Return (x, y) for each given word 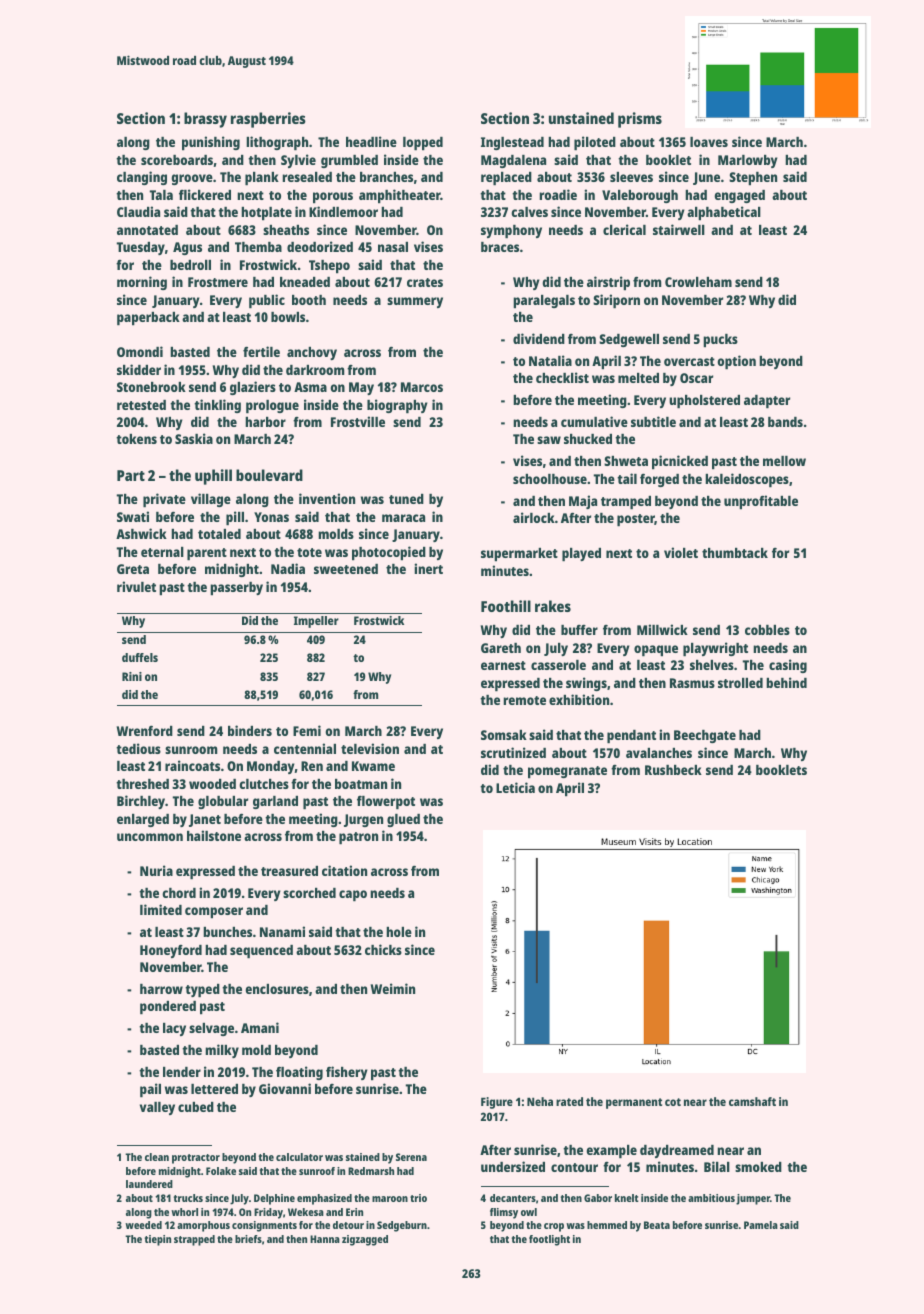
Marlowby (748, 161)
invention (327, 498)
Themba (258, 247)
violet (681, 552)
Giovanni (285, 1088)
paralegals (544, 301)
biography (397, 406)
